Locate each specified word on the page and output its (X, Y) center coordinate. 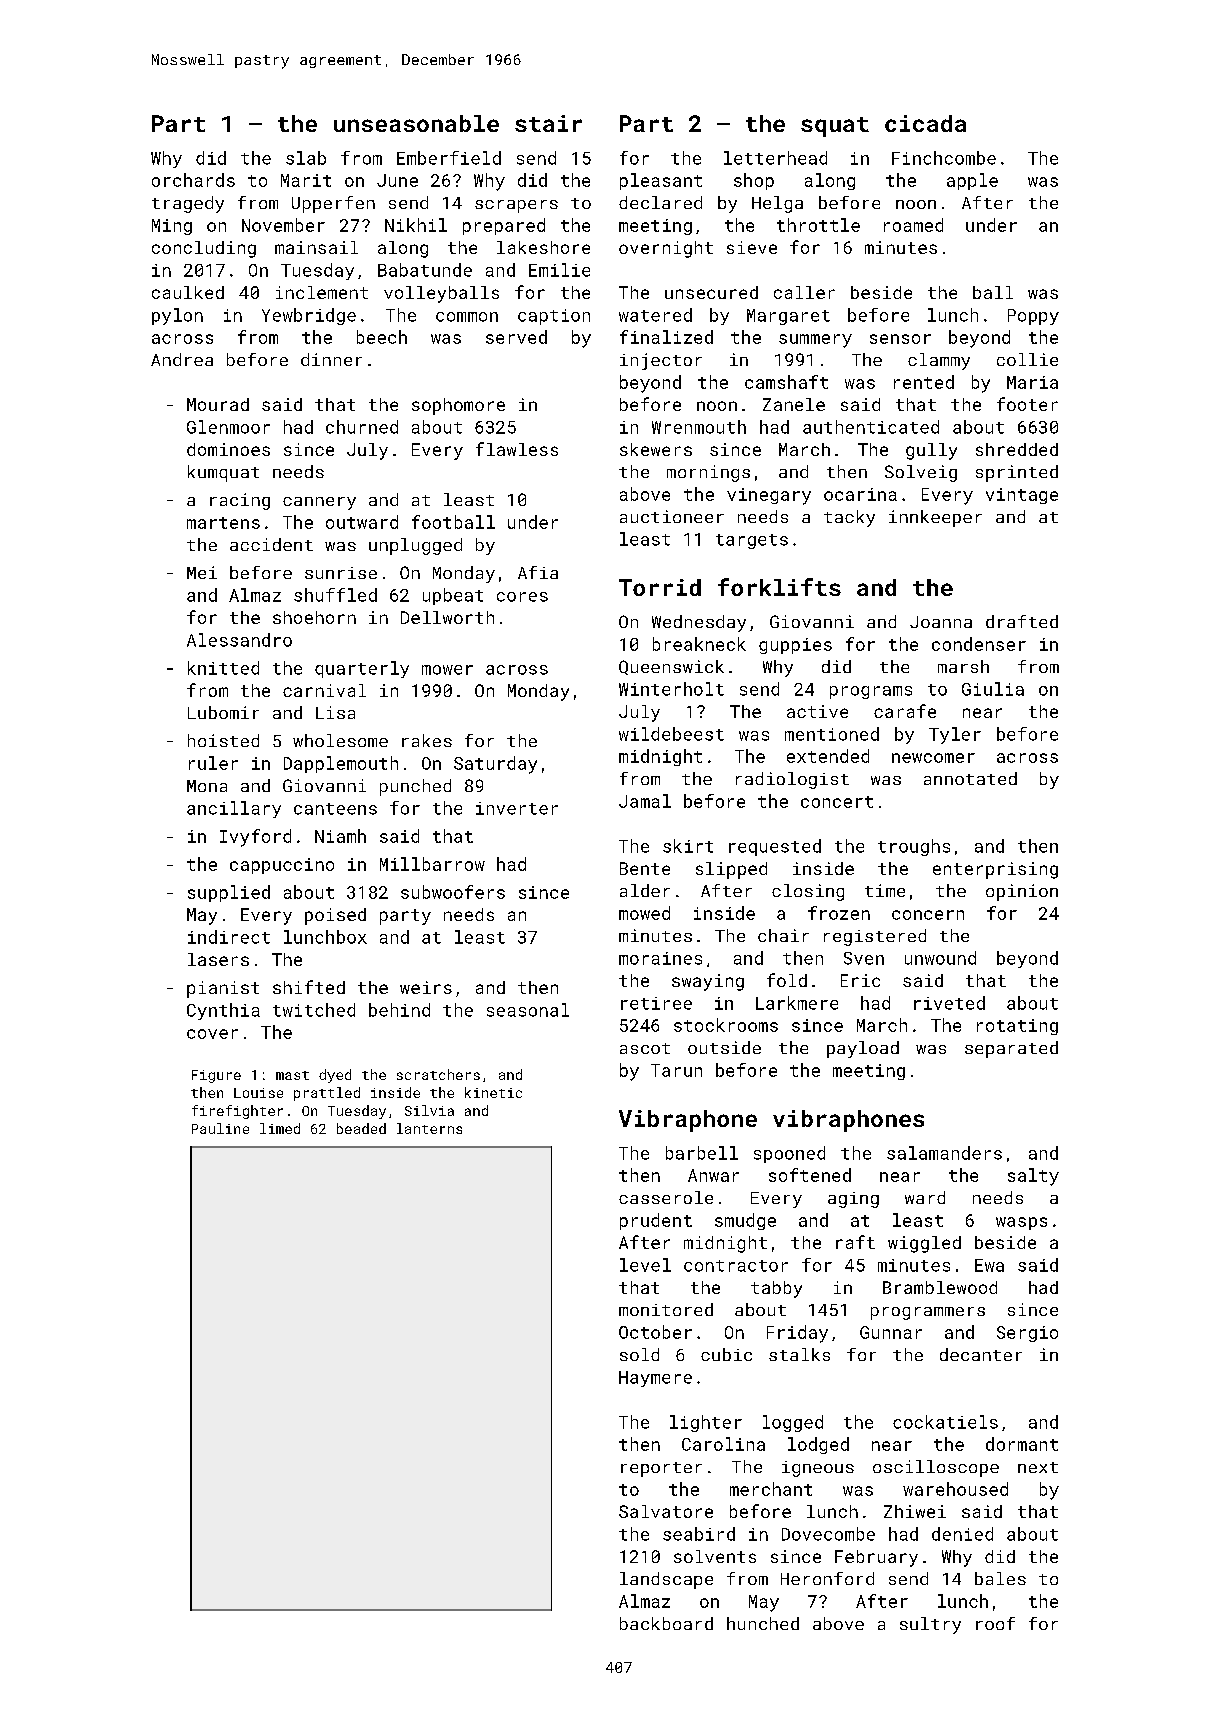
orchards (193, 180)
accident (271, 544)
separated (1011, 1049)
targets (752, 541)
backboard (666, 1623)
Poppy (1033, 317)
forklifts (779, 587)
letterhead (775, 158)
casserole (666, 1197)
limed (280, 1128)
